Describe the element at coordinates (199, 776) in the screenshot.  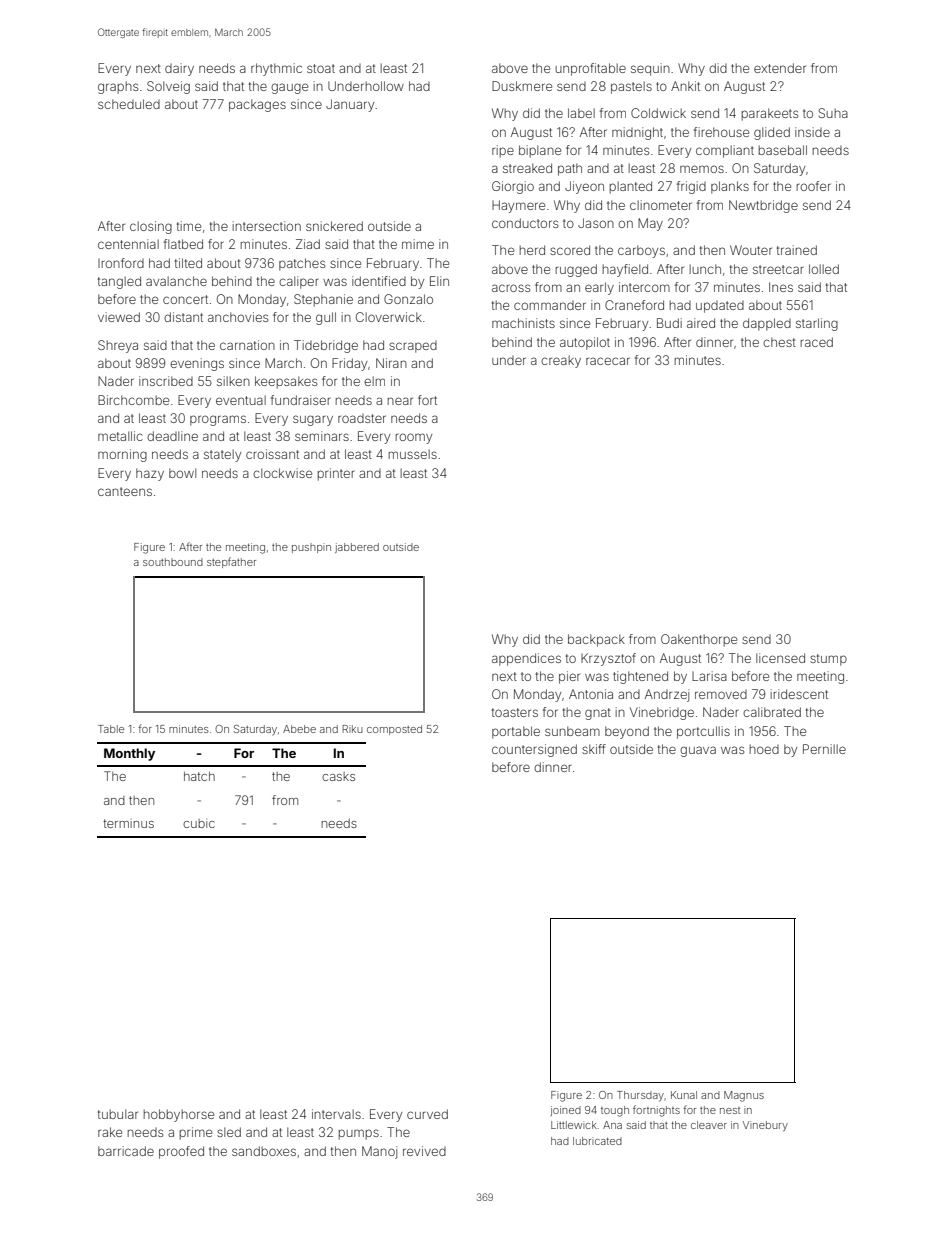
I see `hatch` at that location.
